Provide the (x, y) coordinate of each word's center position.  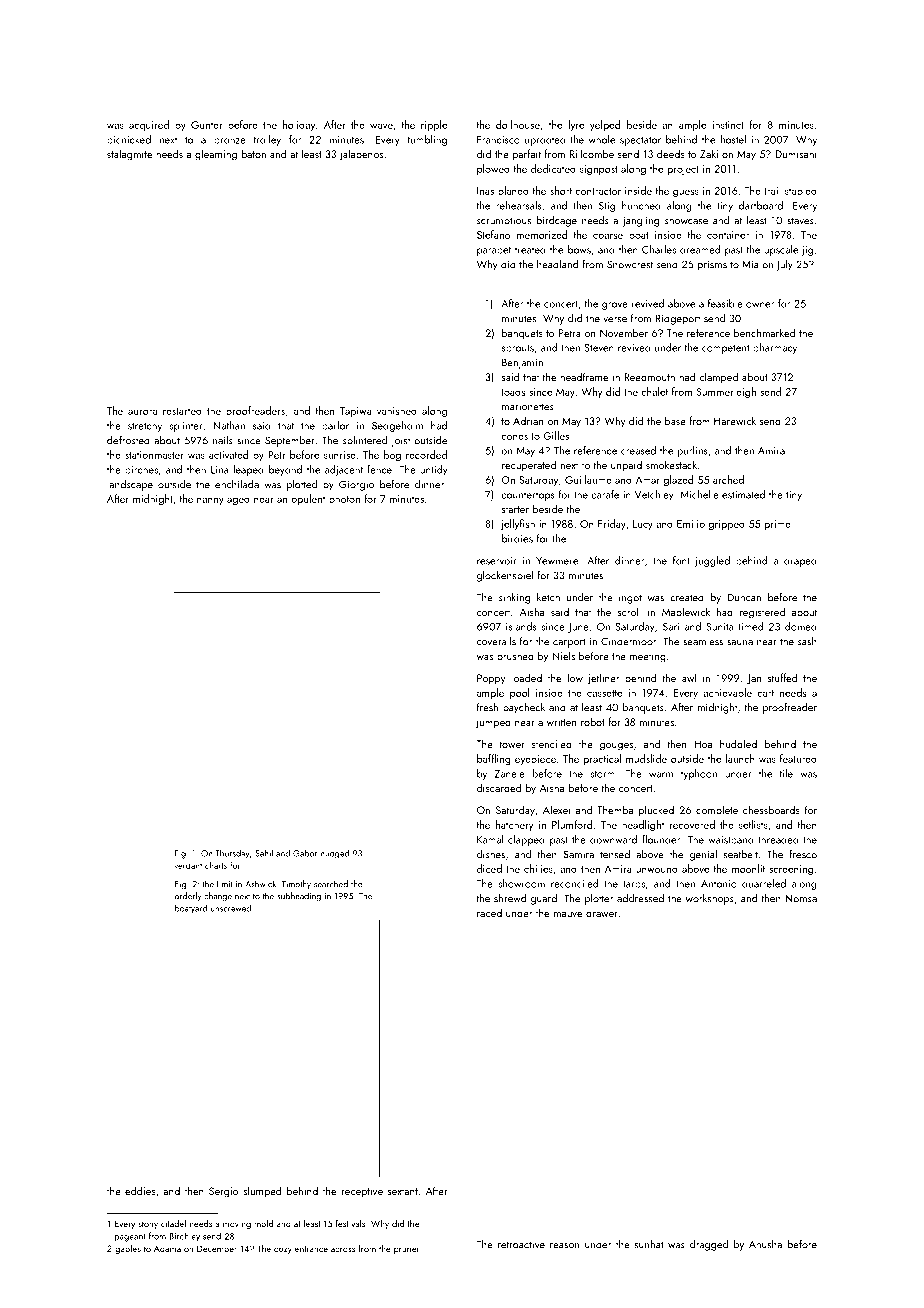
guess (686, 193)
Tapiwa (356, 412)
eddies (140, 1190)
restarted (182, 410)
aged (238, 499)
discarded (499, 787)
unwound (657, 868)
